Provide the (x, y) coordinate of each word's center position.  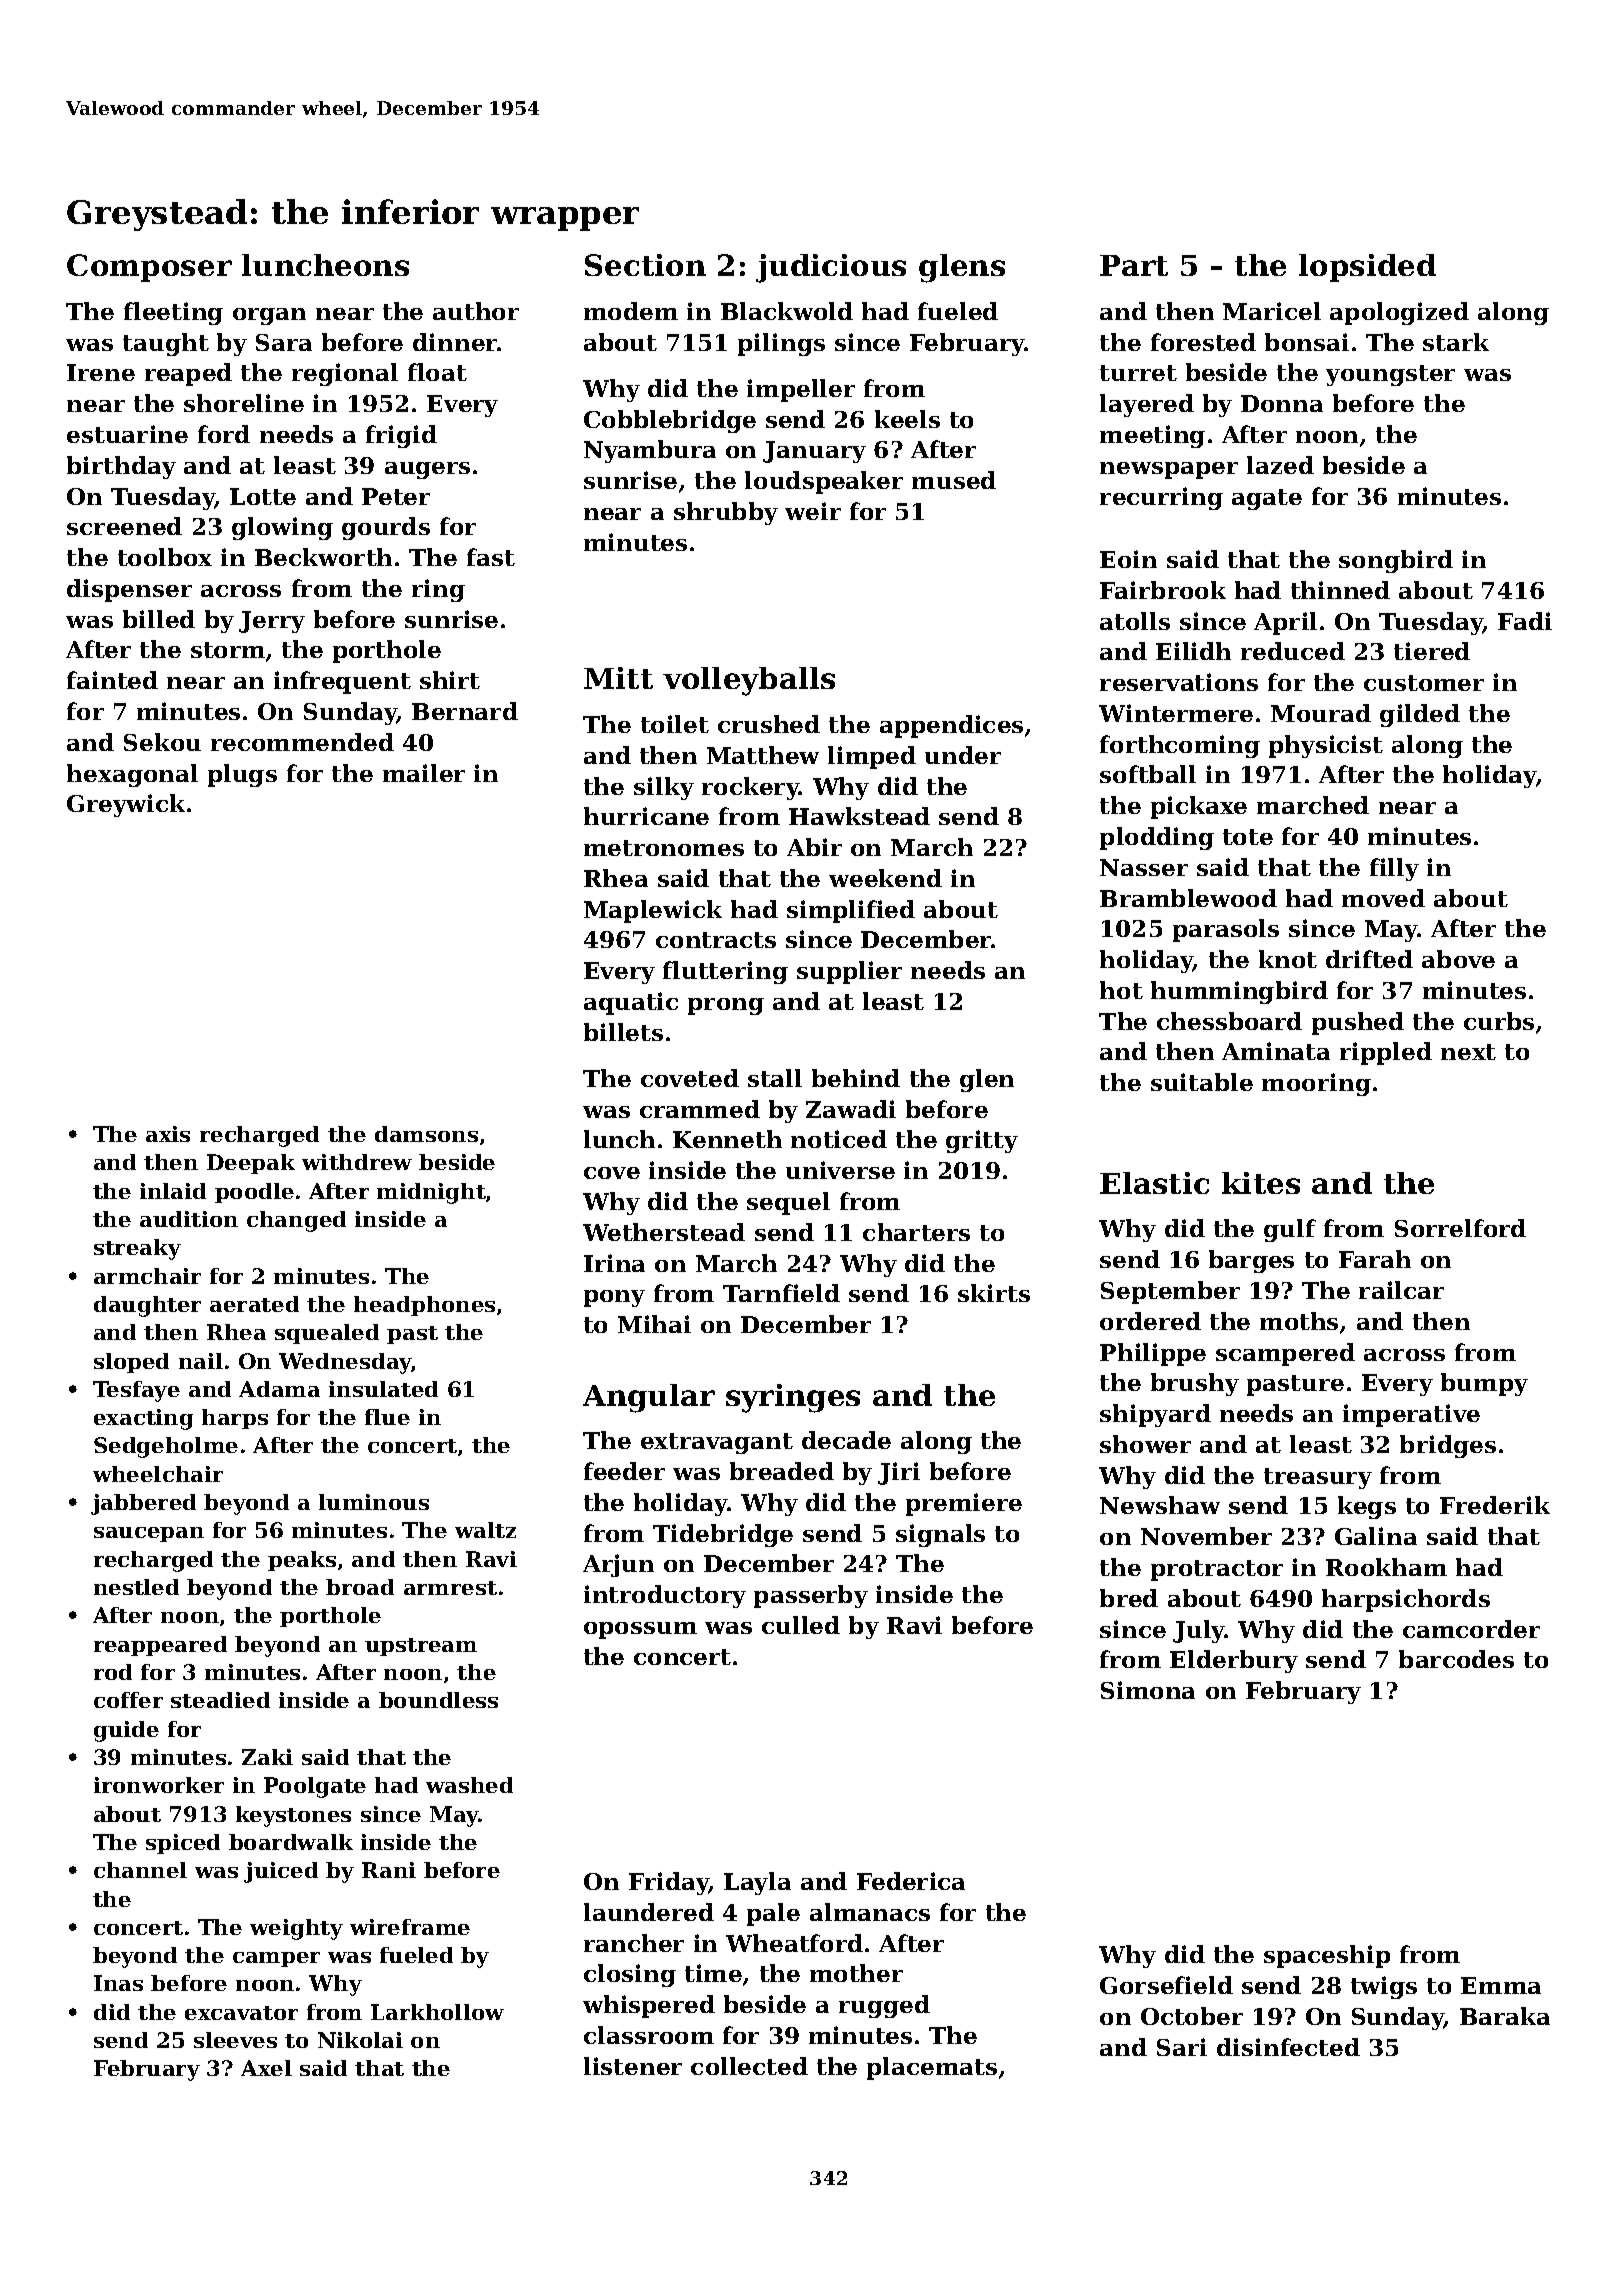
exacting (143, 1419)
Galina (1376, 1536)
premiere (964, 1504)
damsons (426, 1134)
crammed (700, 1109)
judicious (831, 268)
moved (1383, 898)
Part (1134, 265)
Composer (149, 268)
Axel (266, 2068)
